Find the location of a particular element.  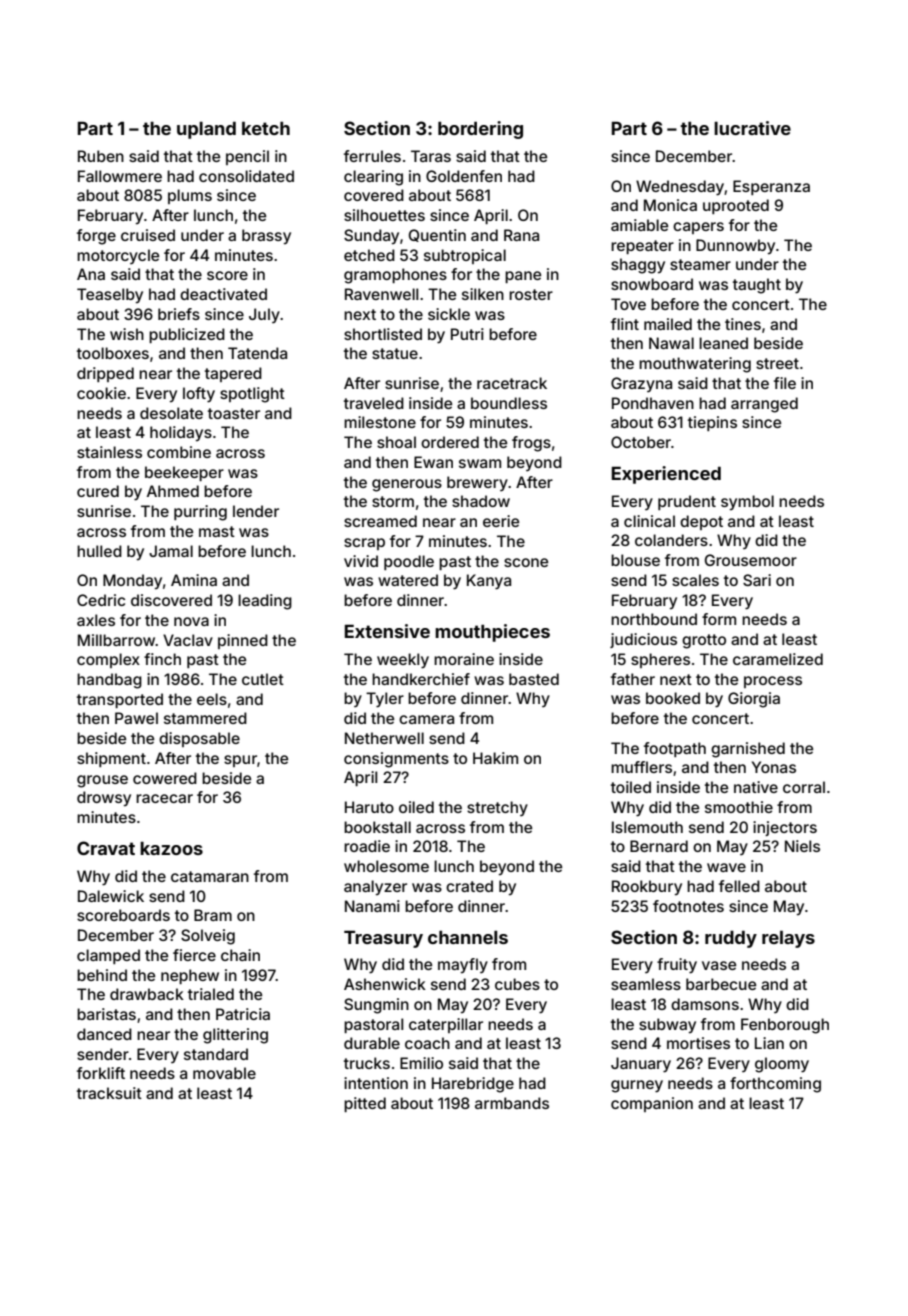

bordering is located at coordinates (480, 130).
